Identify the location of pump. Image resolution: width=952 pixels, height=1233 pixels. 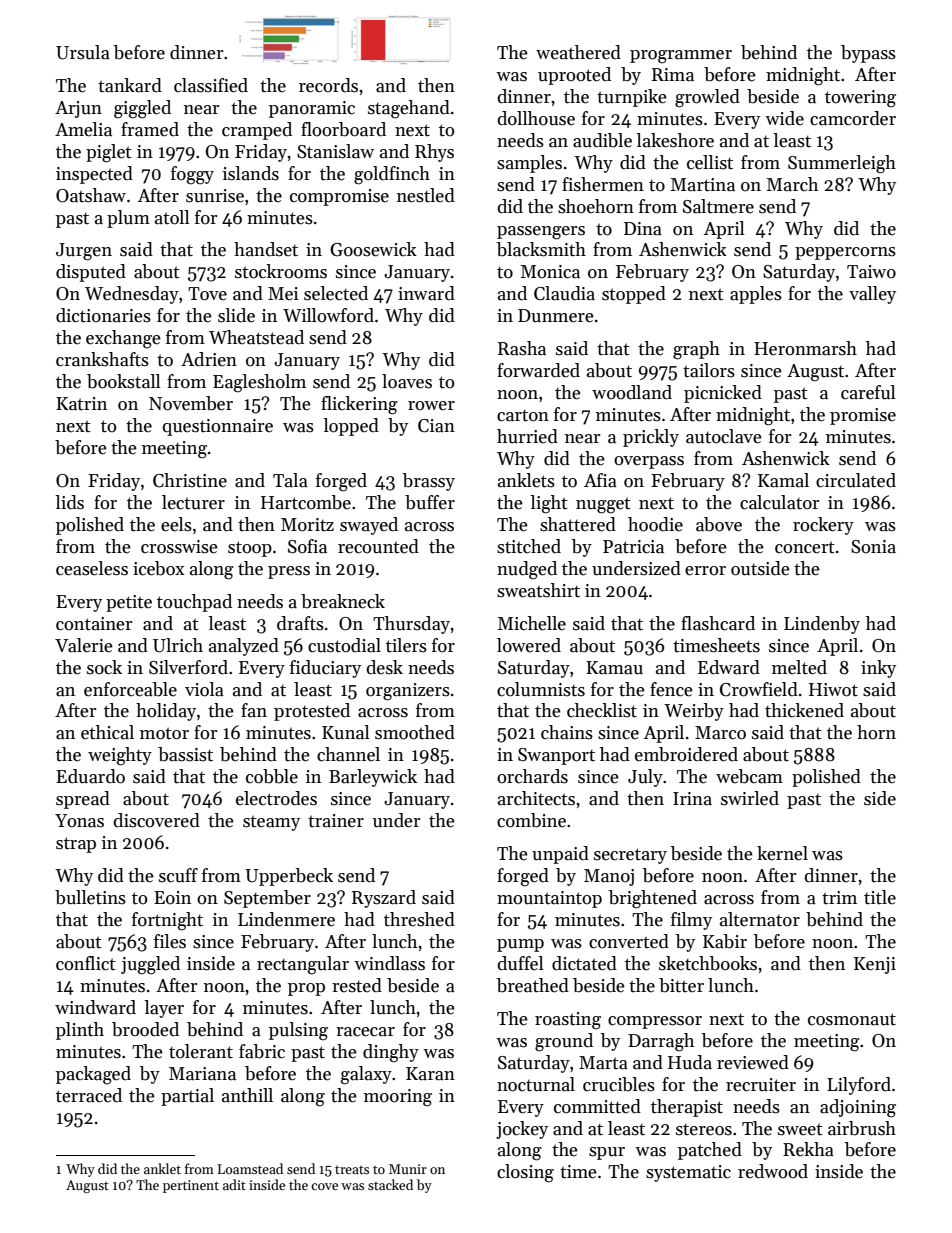
(520, 945).
